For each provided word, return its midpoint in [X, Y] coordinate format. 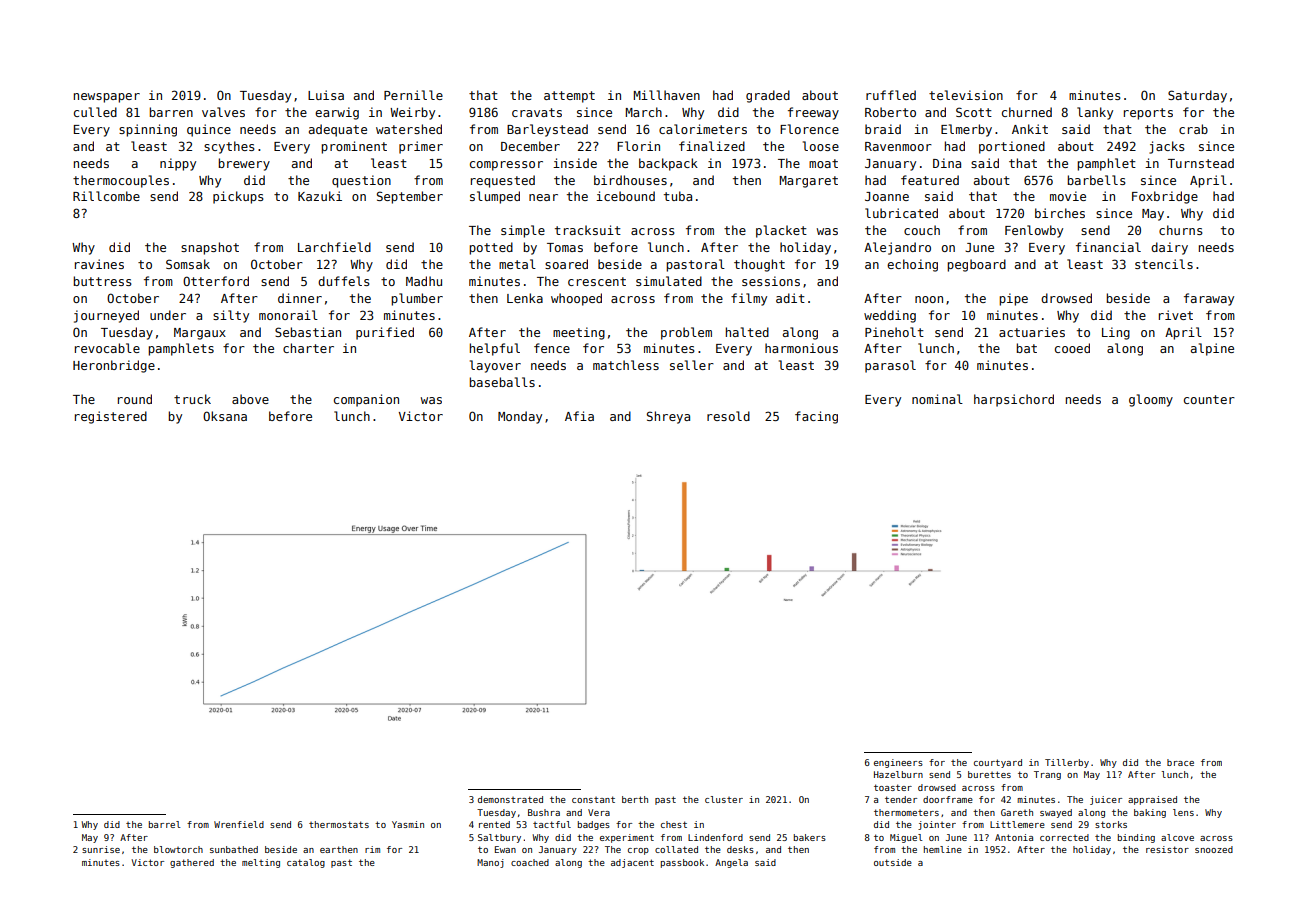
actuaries [1032, 332]
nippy [178, 164]
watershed [409, 129]
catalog [306, 863]
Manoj [490, 863]
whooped [576, 299]
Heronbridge [114, 366]
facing [816, 417]
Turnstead [1201, 163]
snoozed [1214, 849]
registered [111, 417]
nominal [937, 399]
